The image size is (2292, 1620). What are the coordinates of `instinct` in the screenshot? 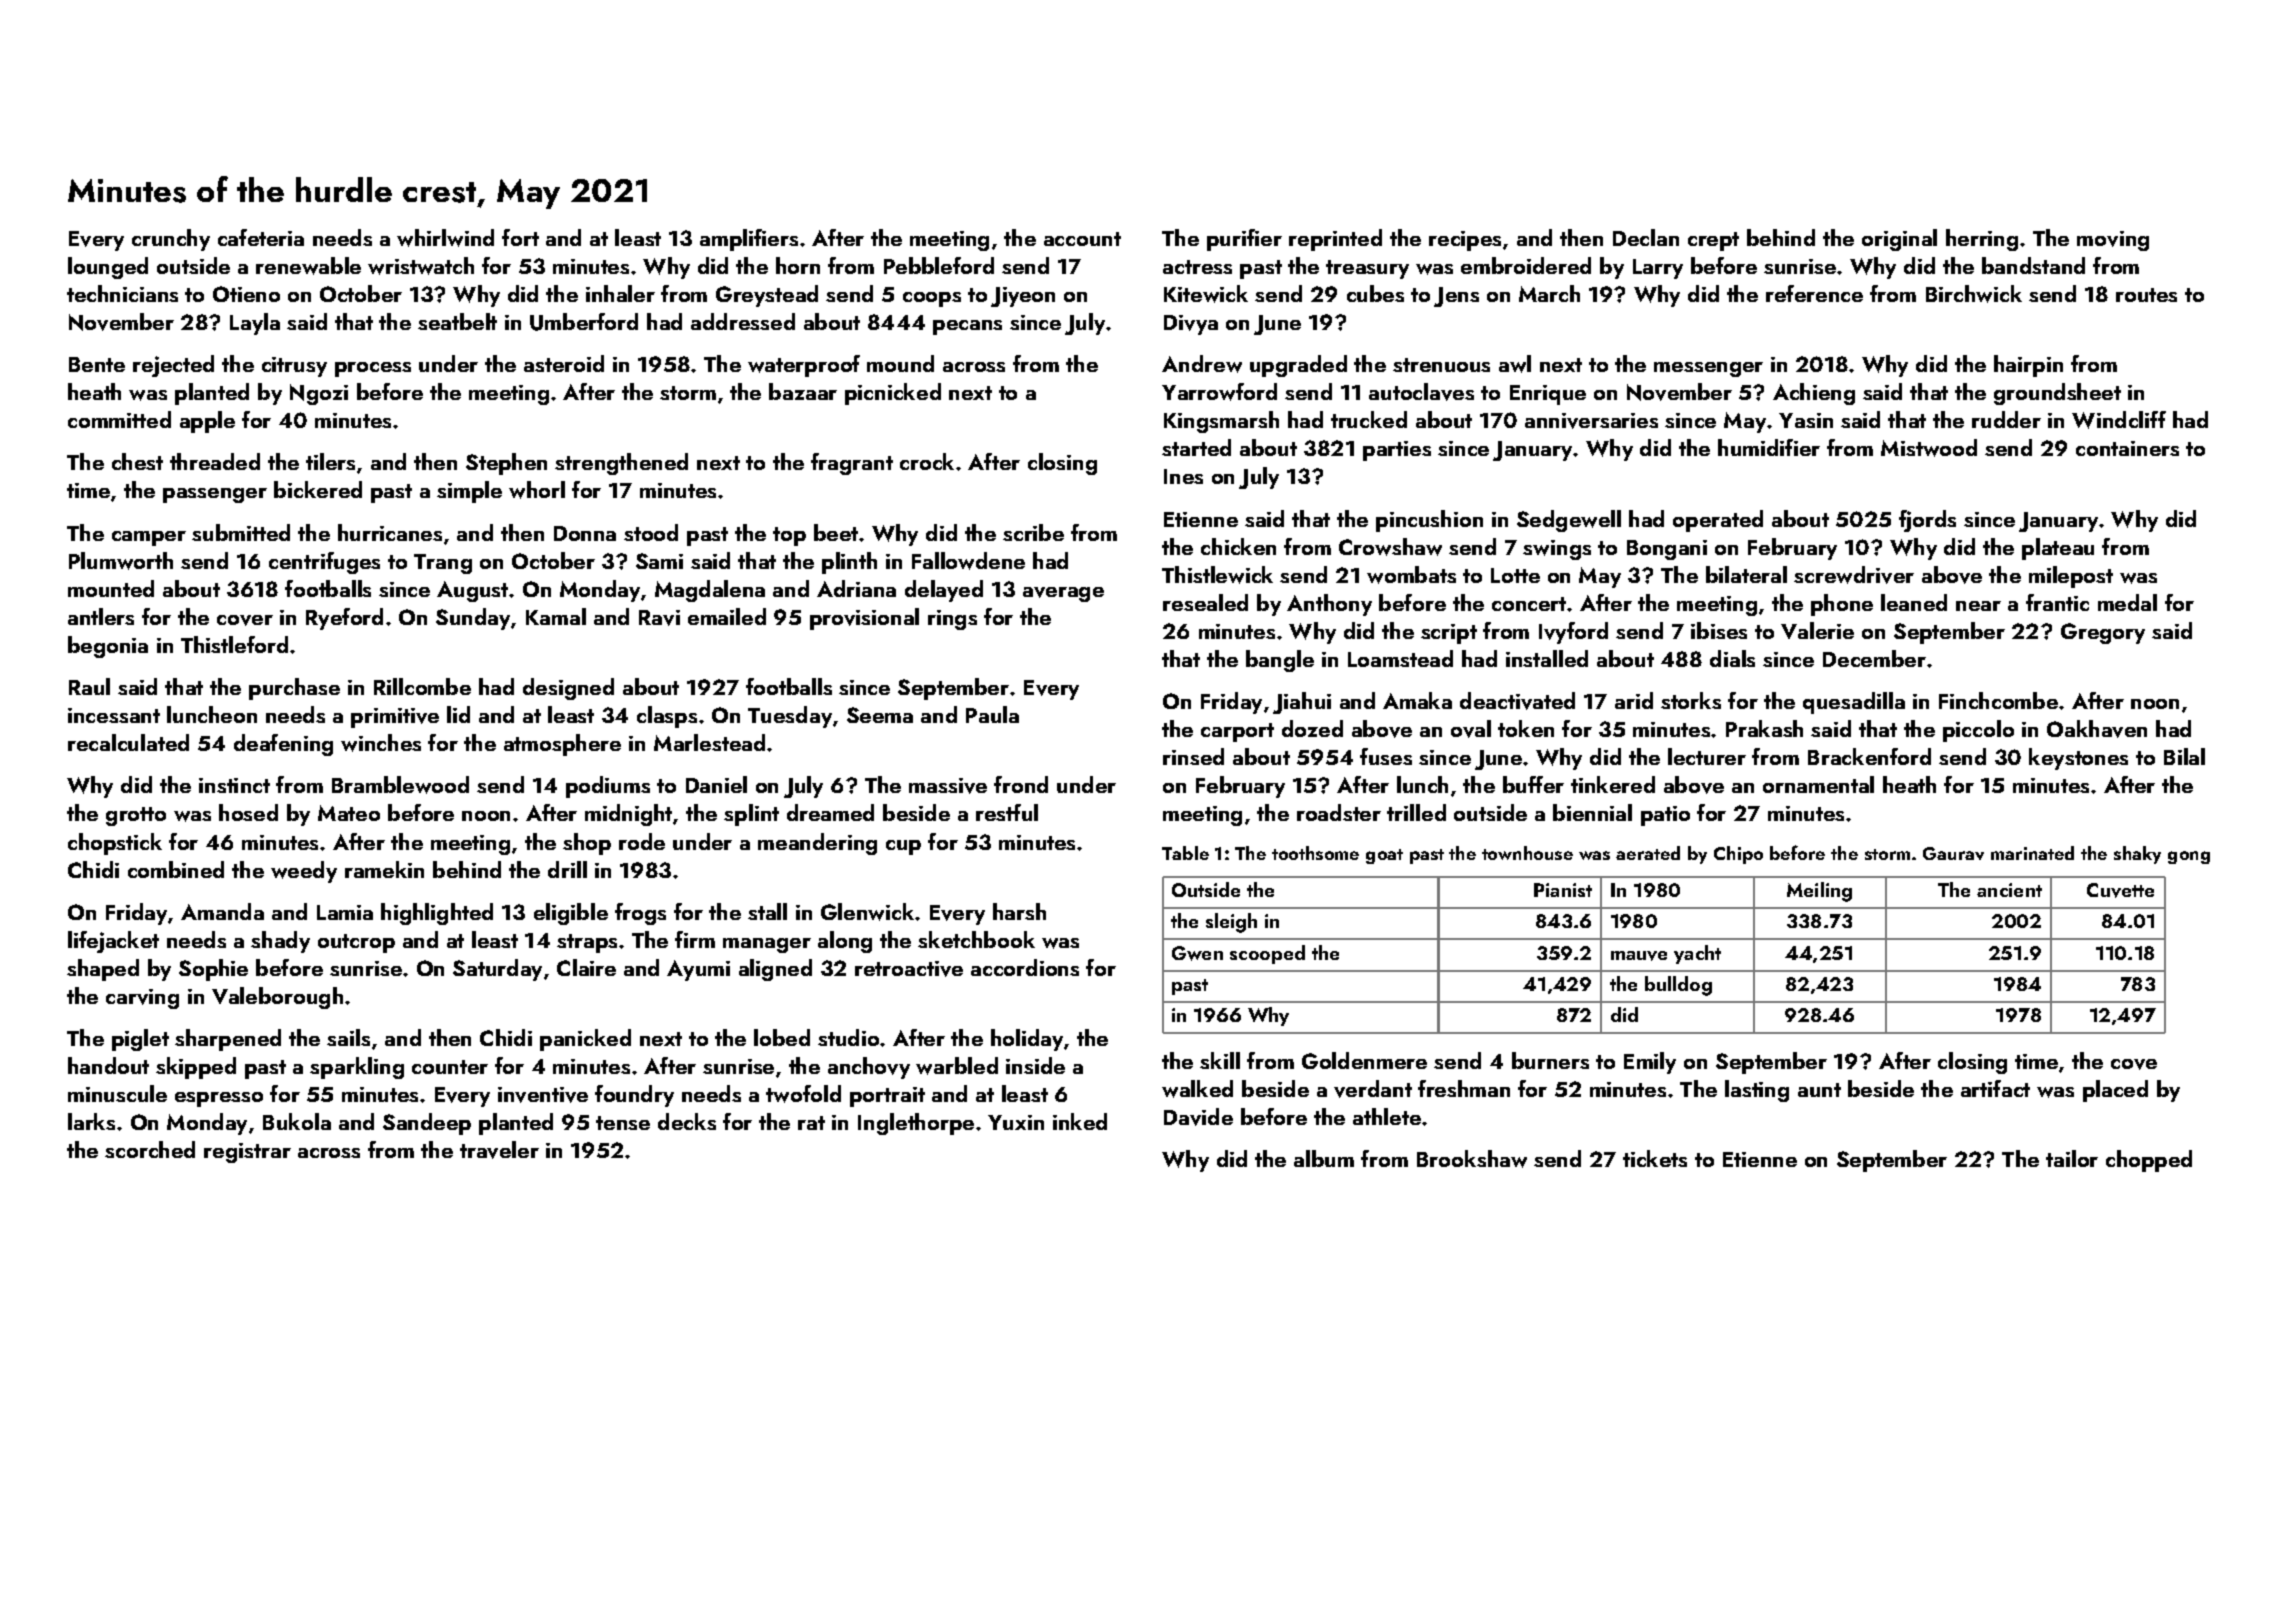 It's located at (234, 785).
